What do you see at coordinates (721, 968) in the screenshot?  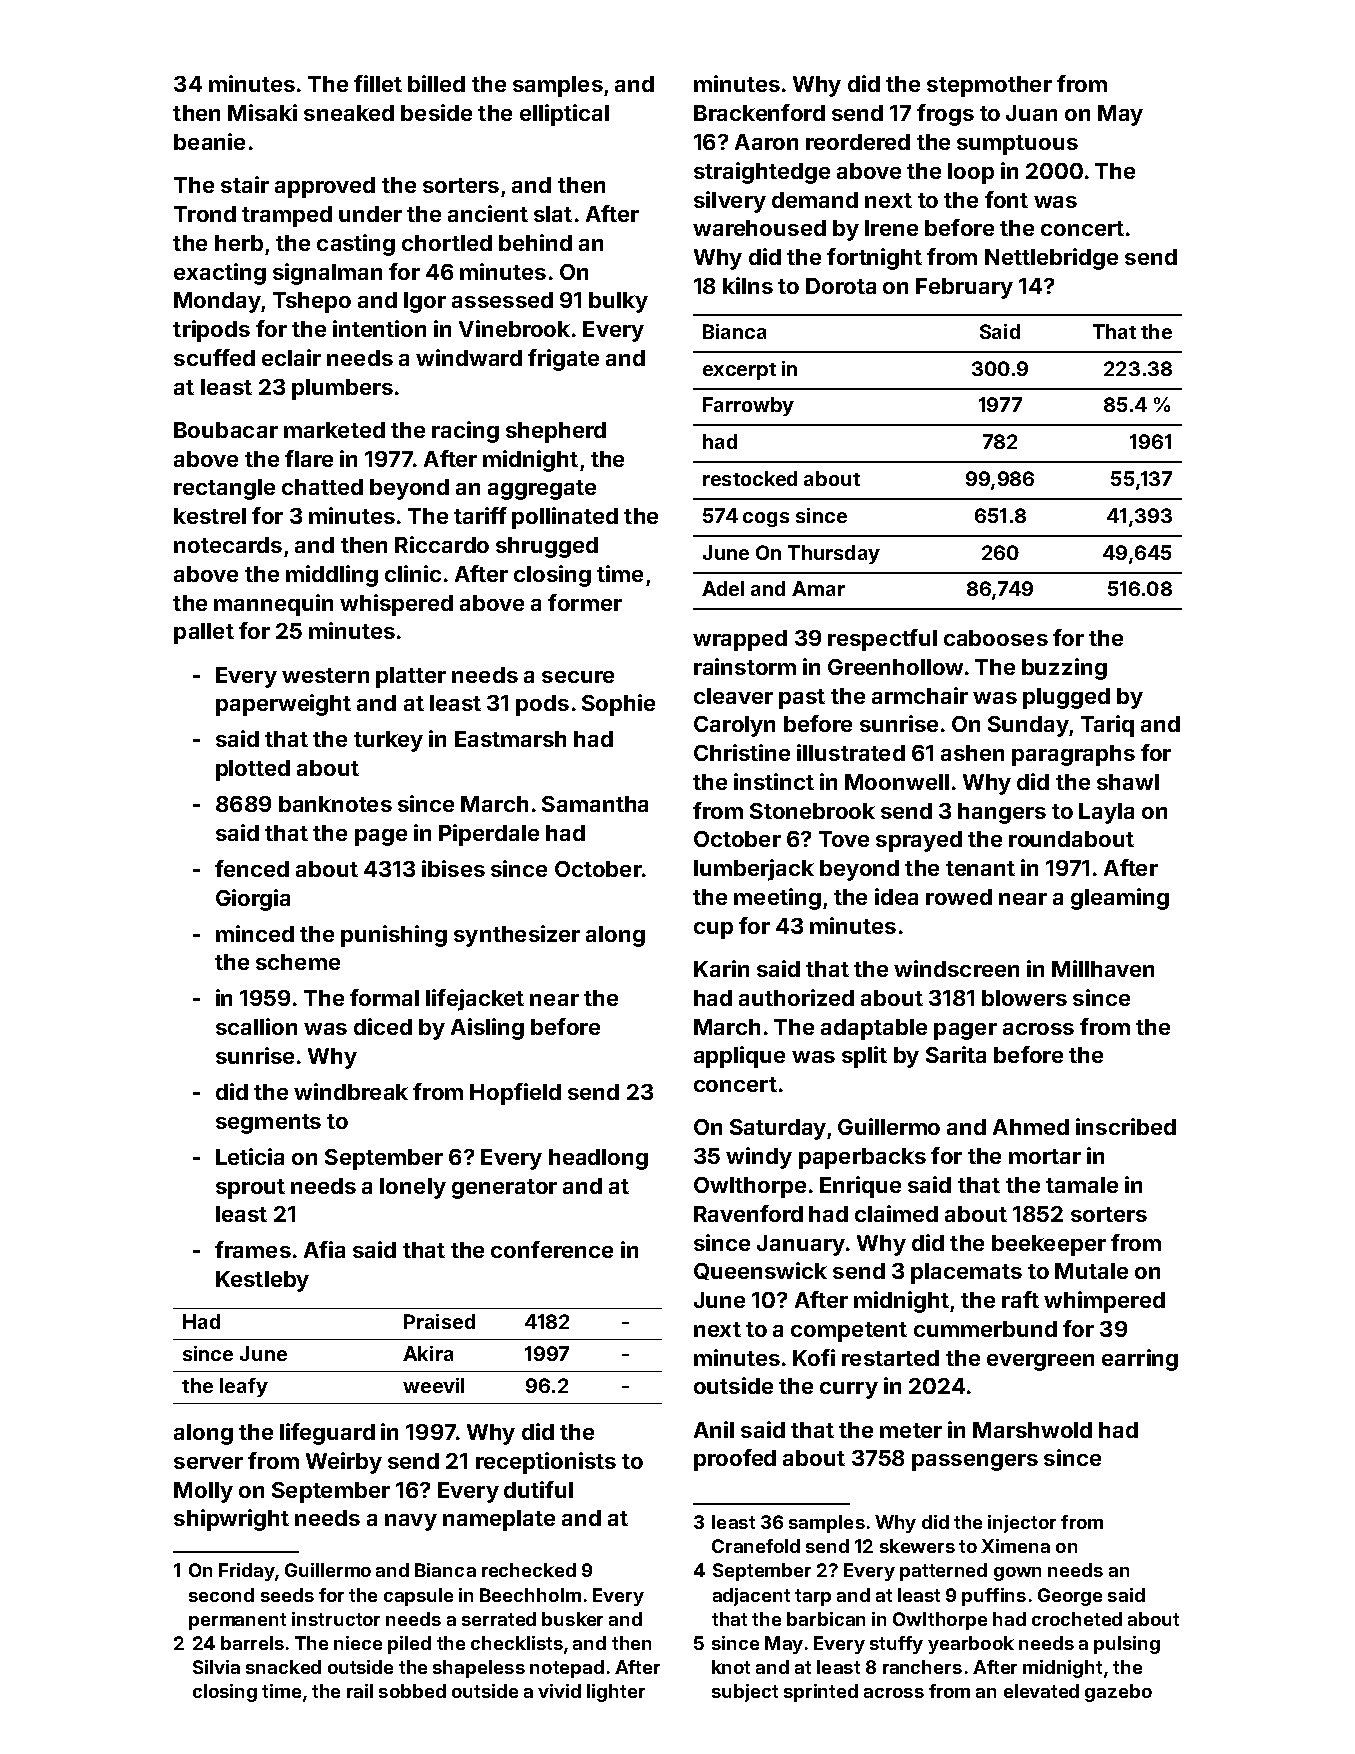 I see `Karin` at bounding box center [721, 968].
